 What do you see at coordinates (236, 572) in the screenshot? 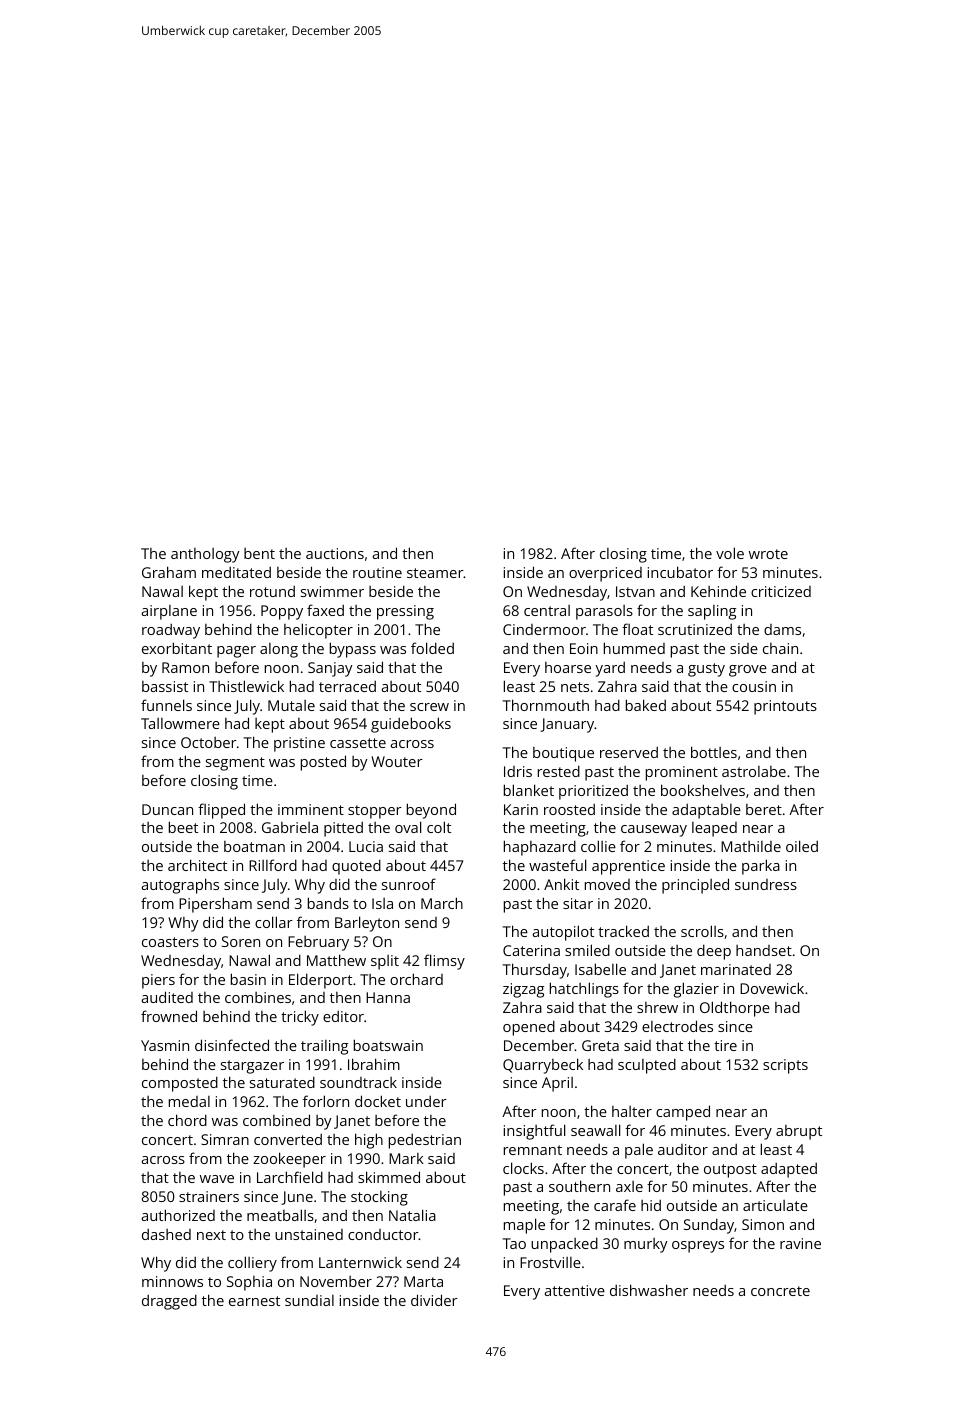
I see `meditated` at bounding box center [236, 572].
